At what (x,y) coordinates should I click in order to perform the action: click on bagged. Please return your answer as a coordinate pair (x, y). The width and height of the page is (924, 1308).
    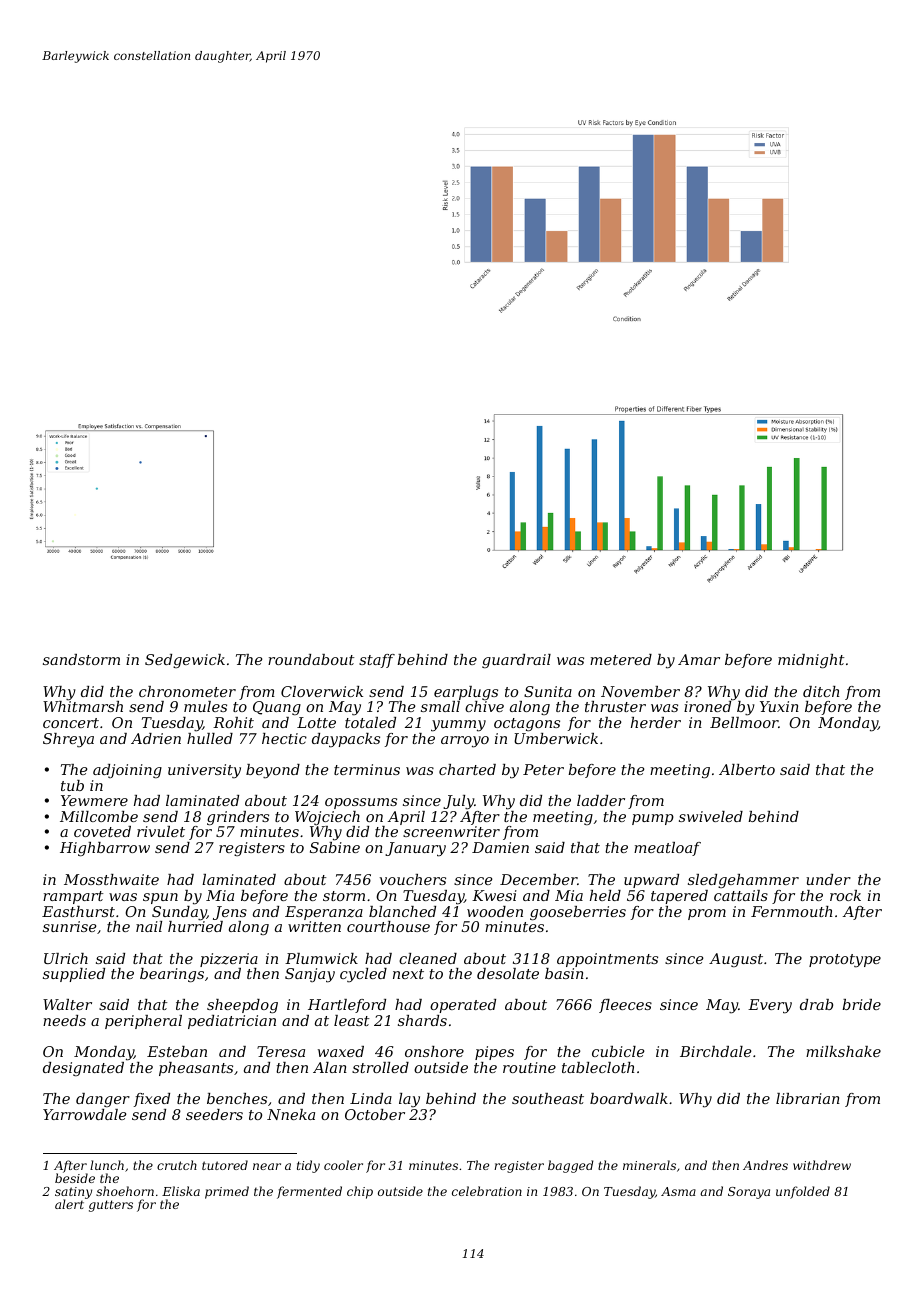
    Looking at the image, I should click on (571, 1166).
